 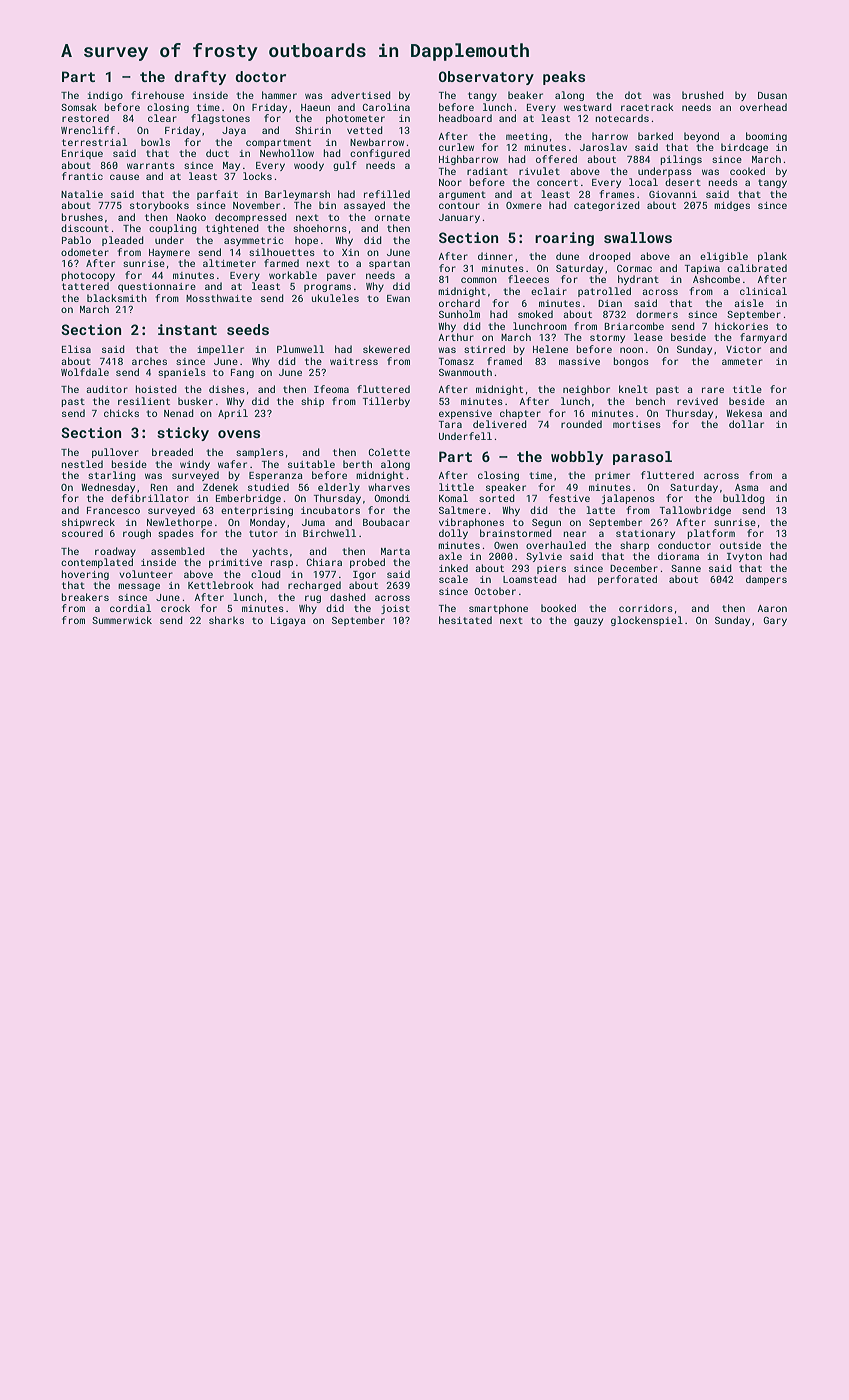 What do you see at coordinates (79, 107) in the screenshot?
I see `Somsak` at bounding box center [79, 107].
